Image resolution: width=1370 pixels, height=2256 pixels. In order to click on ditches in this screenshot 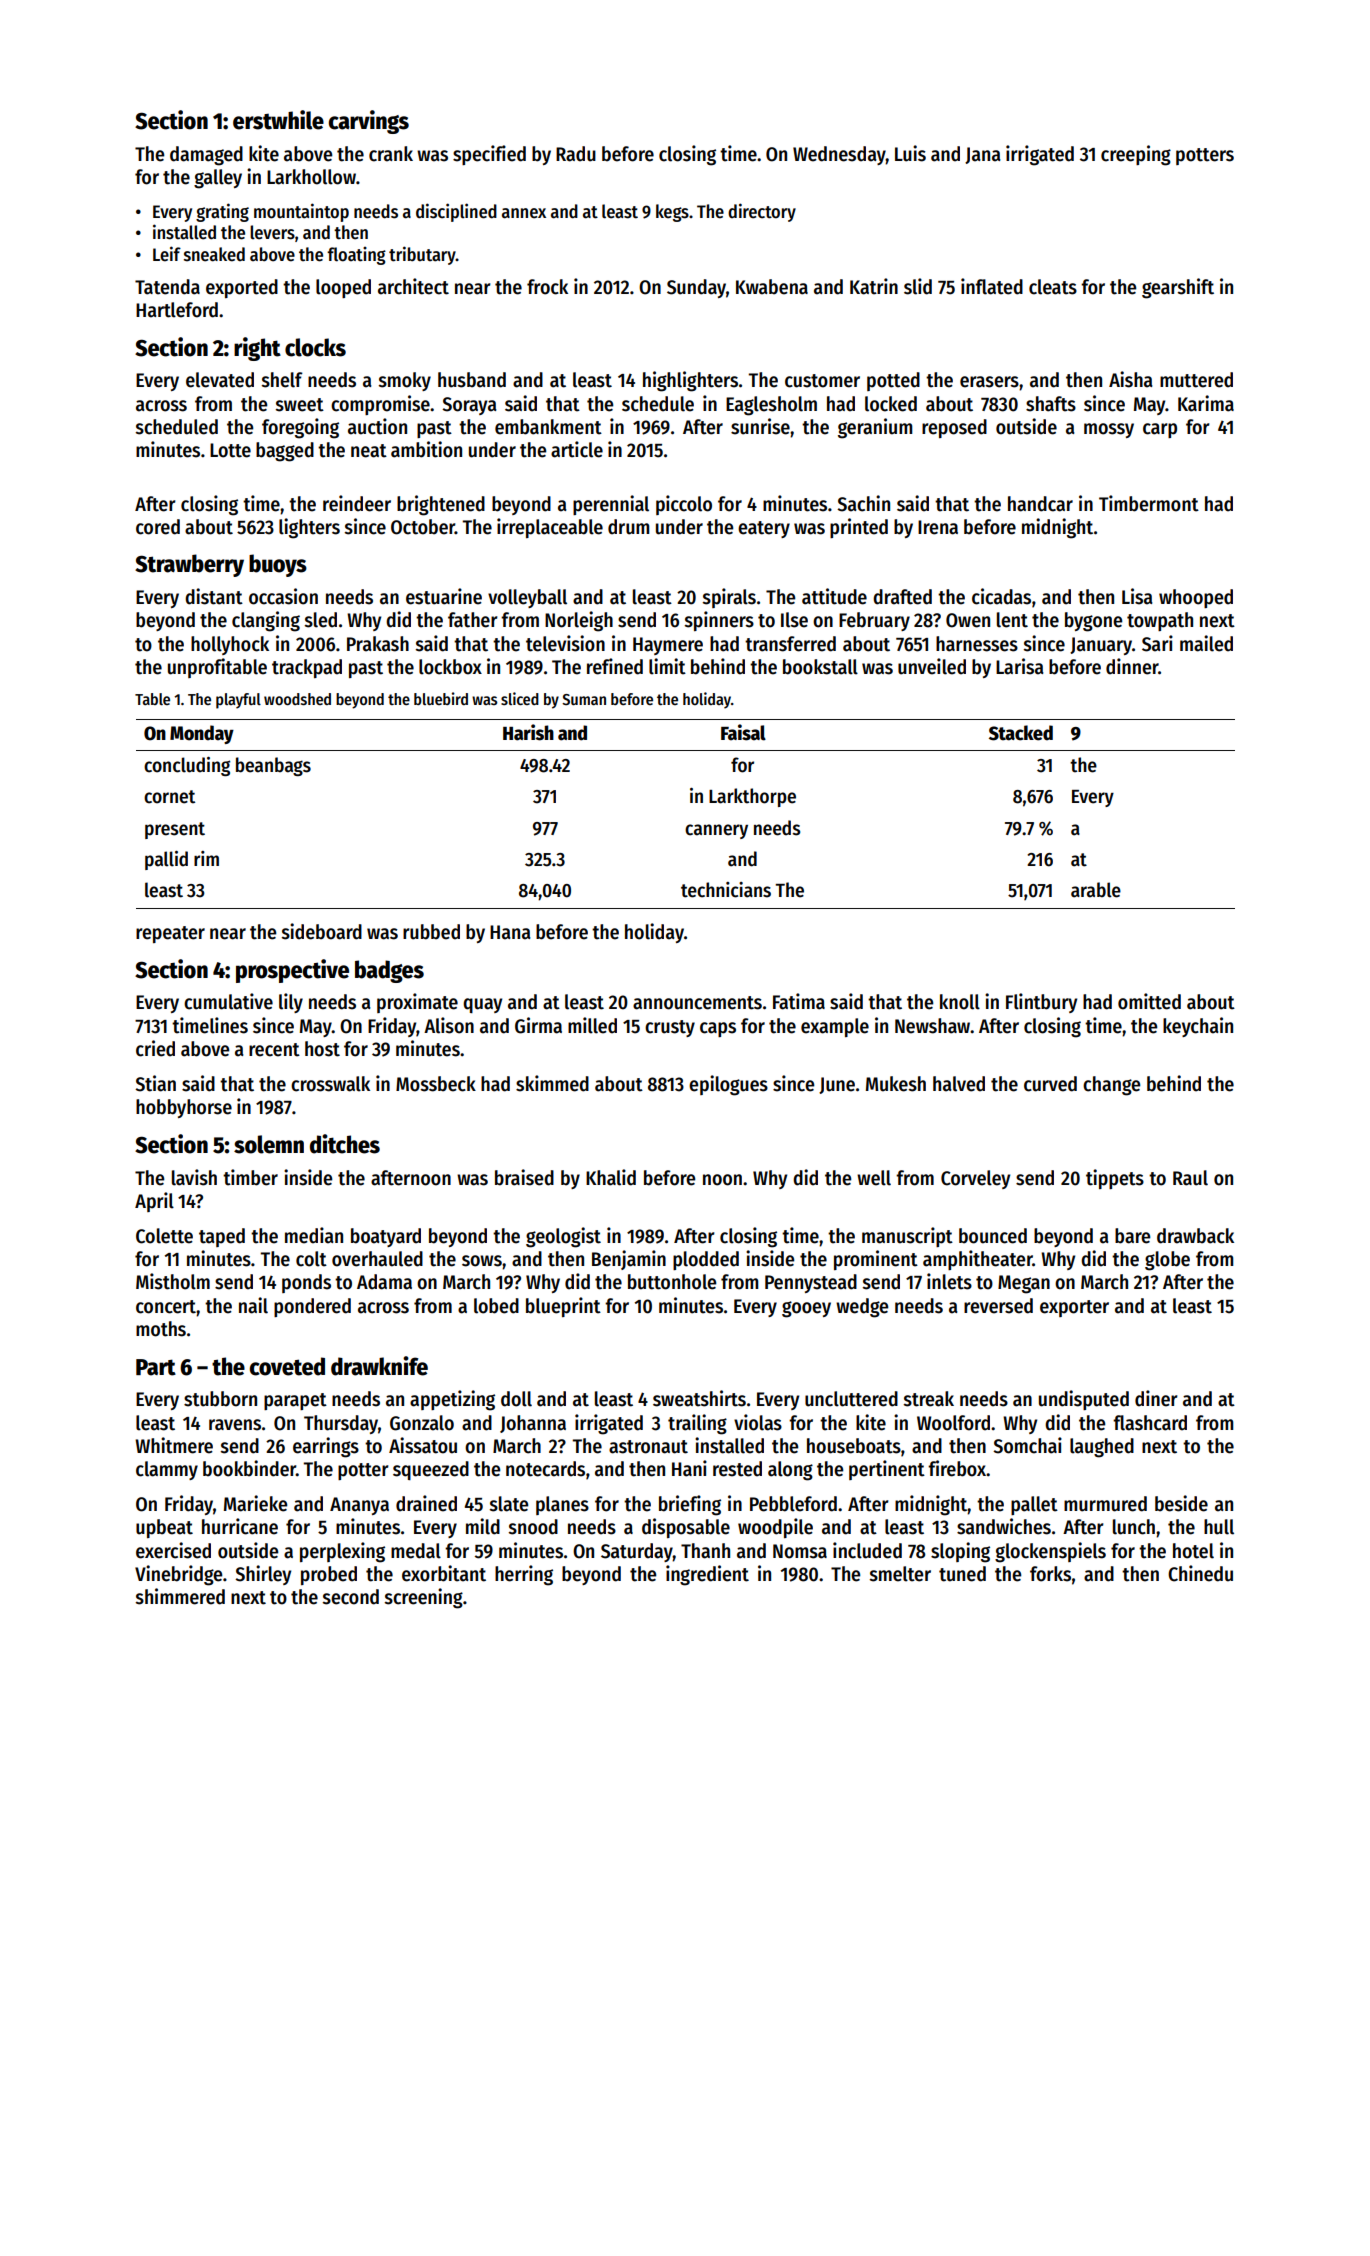, I will do `click(345, 1144)`.
